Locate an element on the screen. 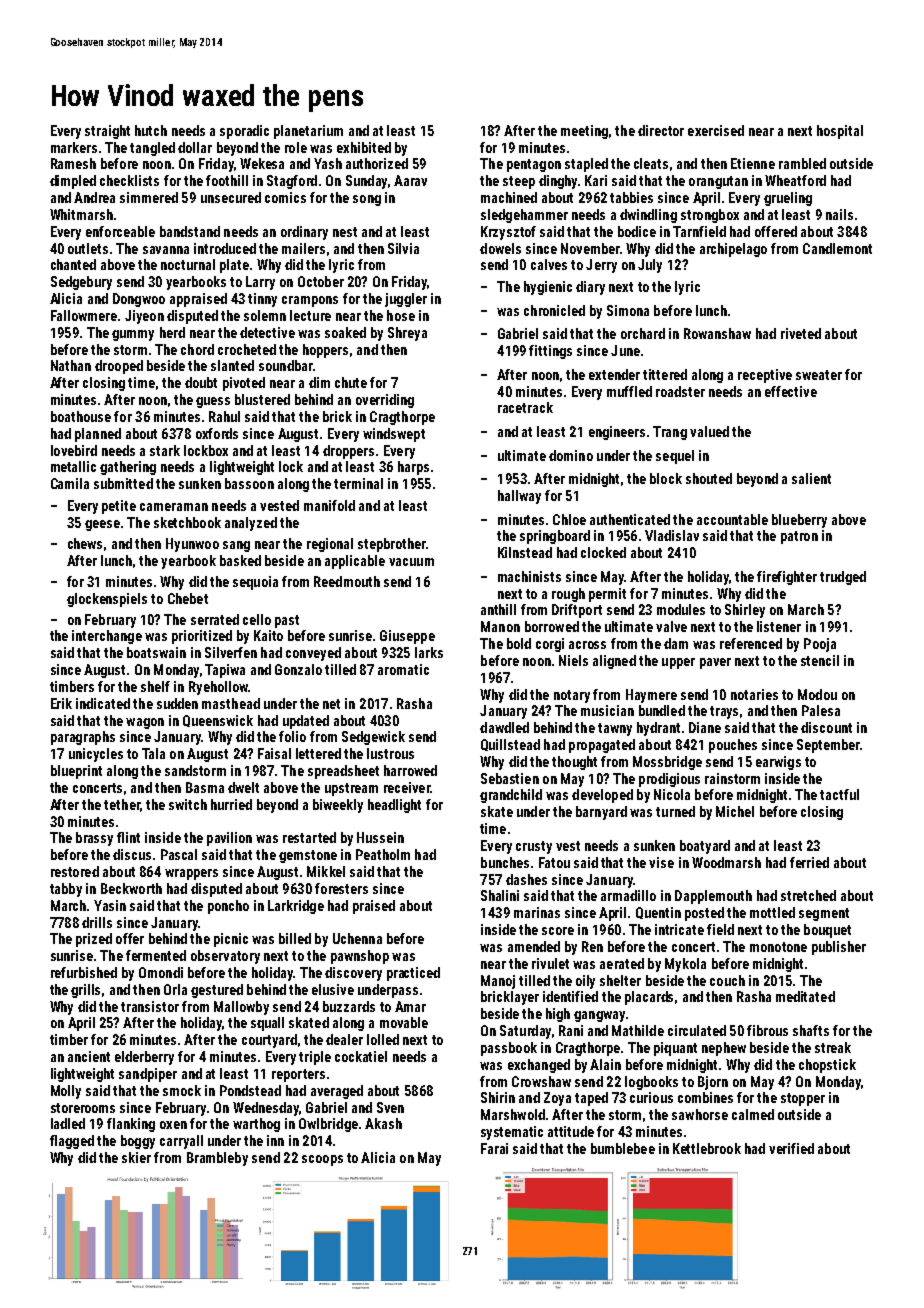 This screenshot has width=924, height=1308. ancient is located at coordinates (89, 1056).
